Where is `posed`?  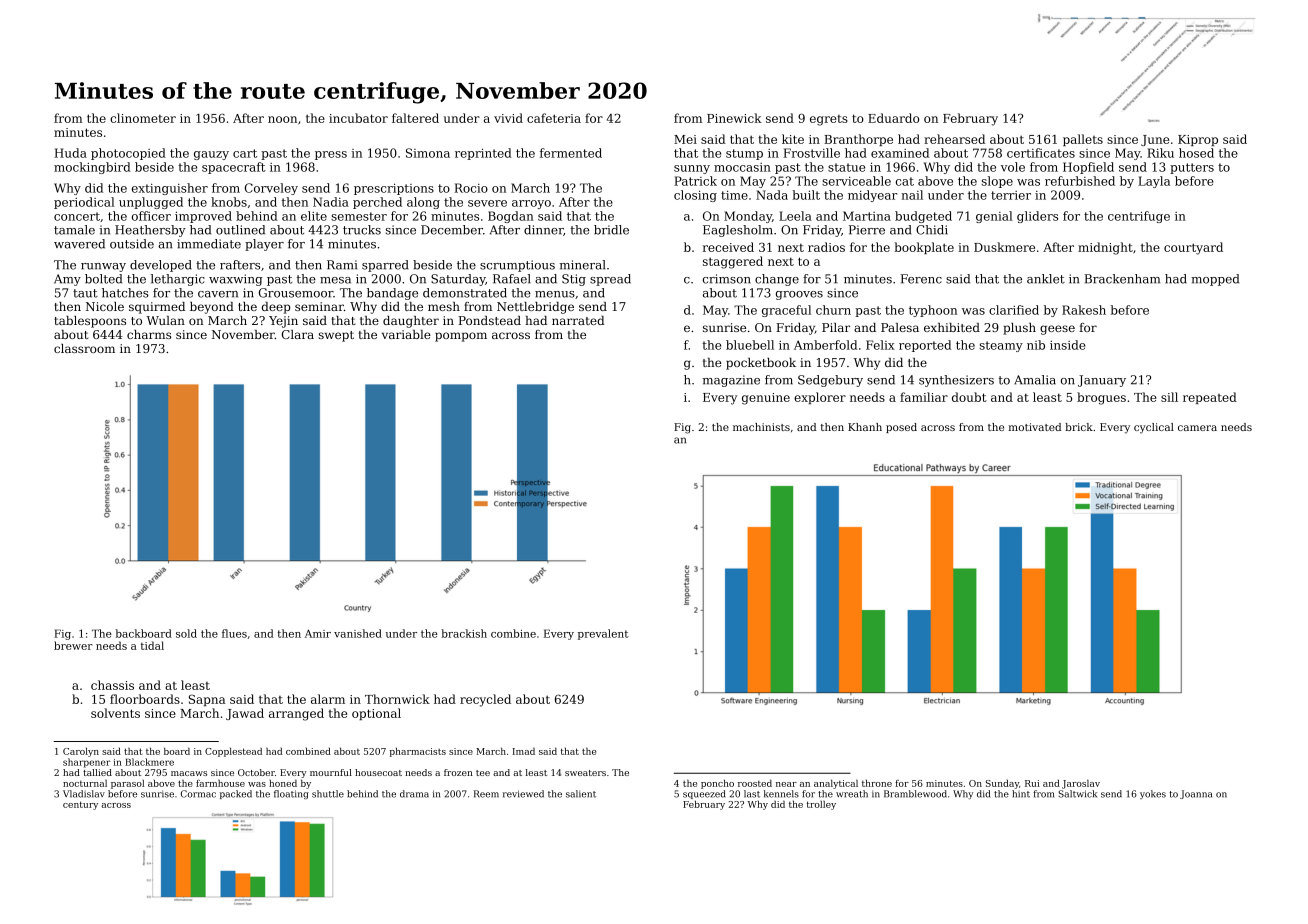 posed is located at coordinates (901, 428).
